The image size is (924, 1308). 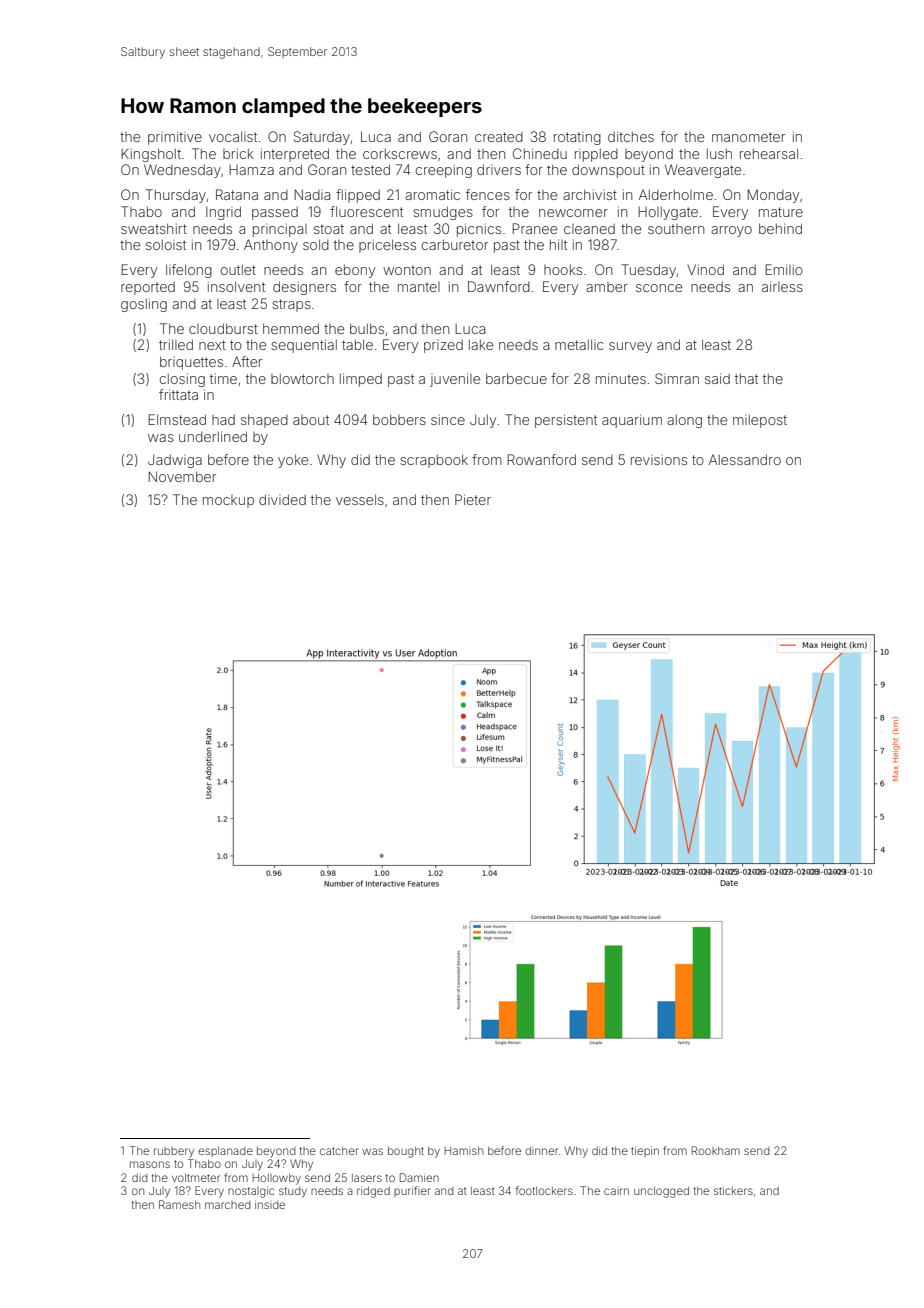 I want to click on mature, so click(x=781, y=212).
